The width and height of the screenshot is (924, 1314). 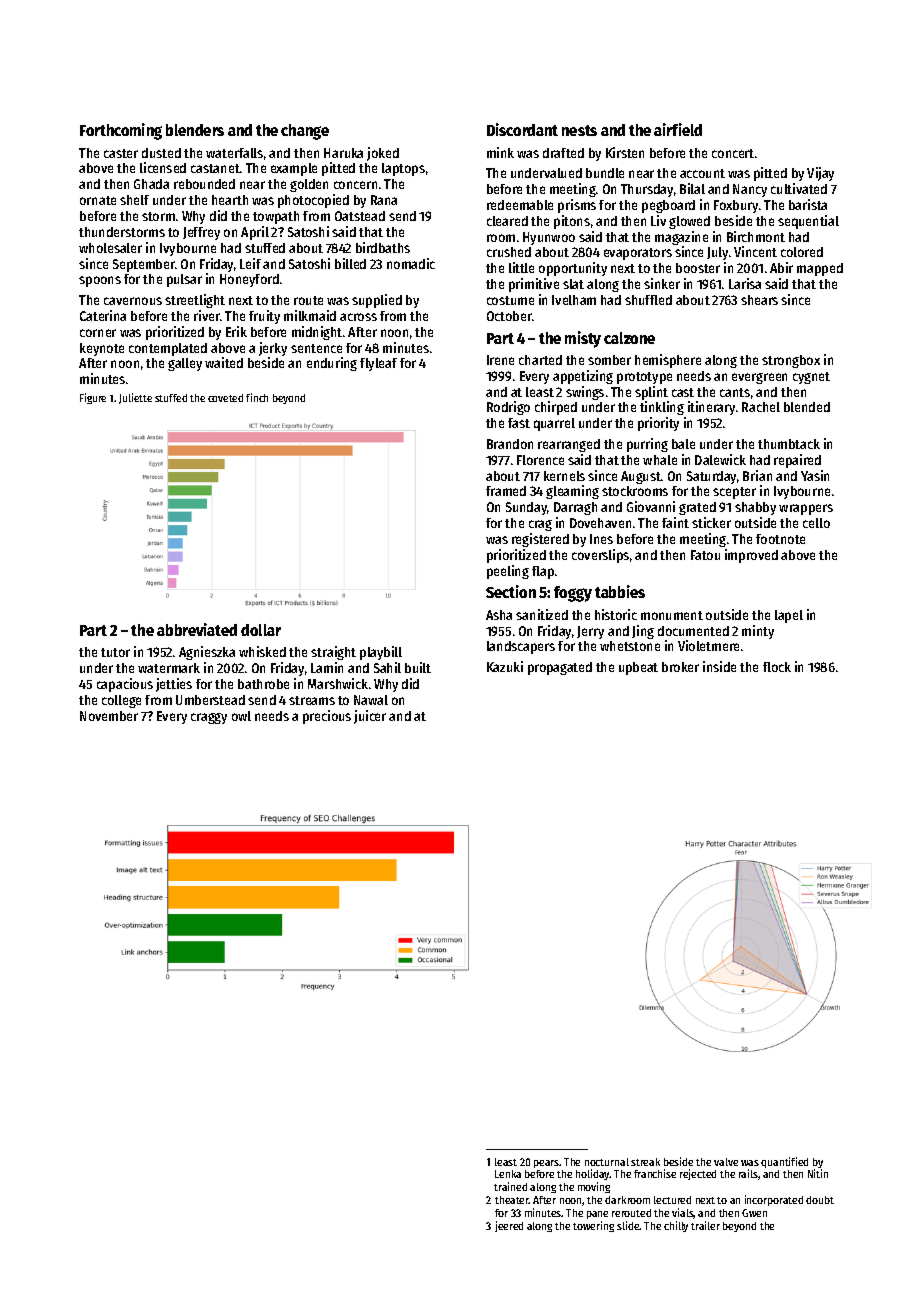 What do you see at coordinates (777, 667) in the screenshot?
I see `flock` at bounding box center [777, 667].
